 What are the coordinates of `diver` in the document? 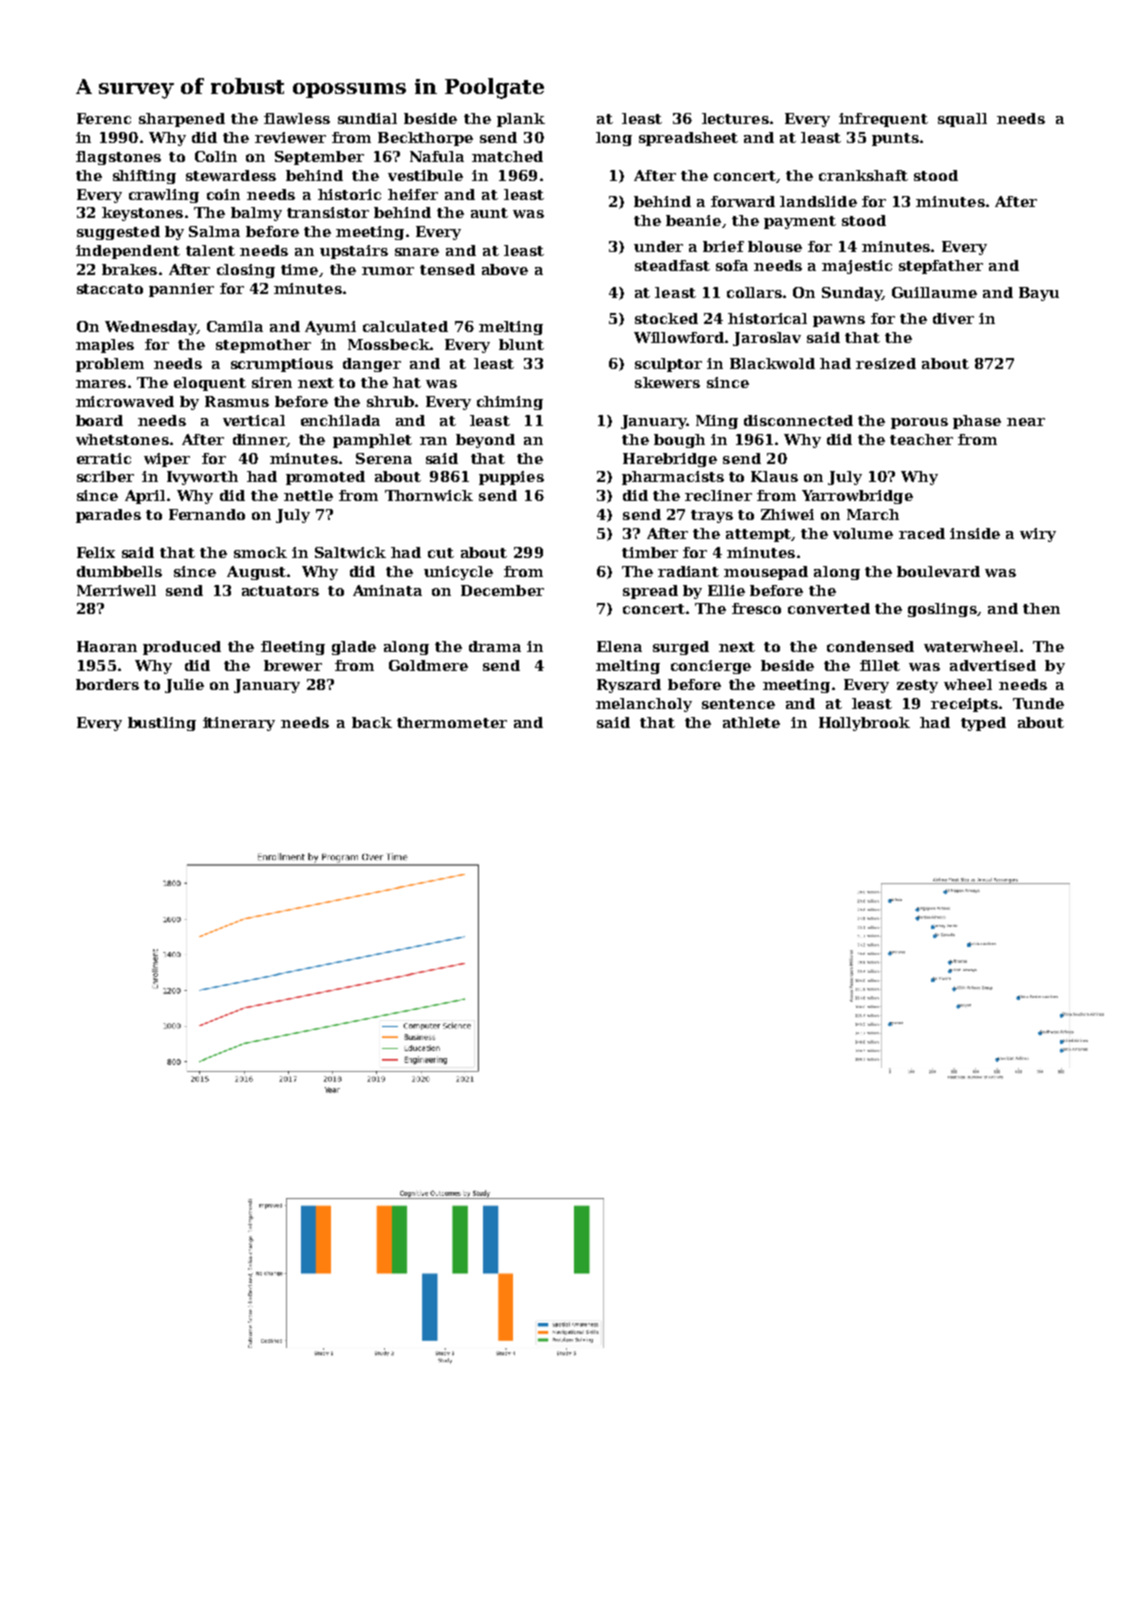 It's located at (953, 318).
